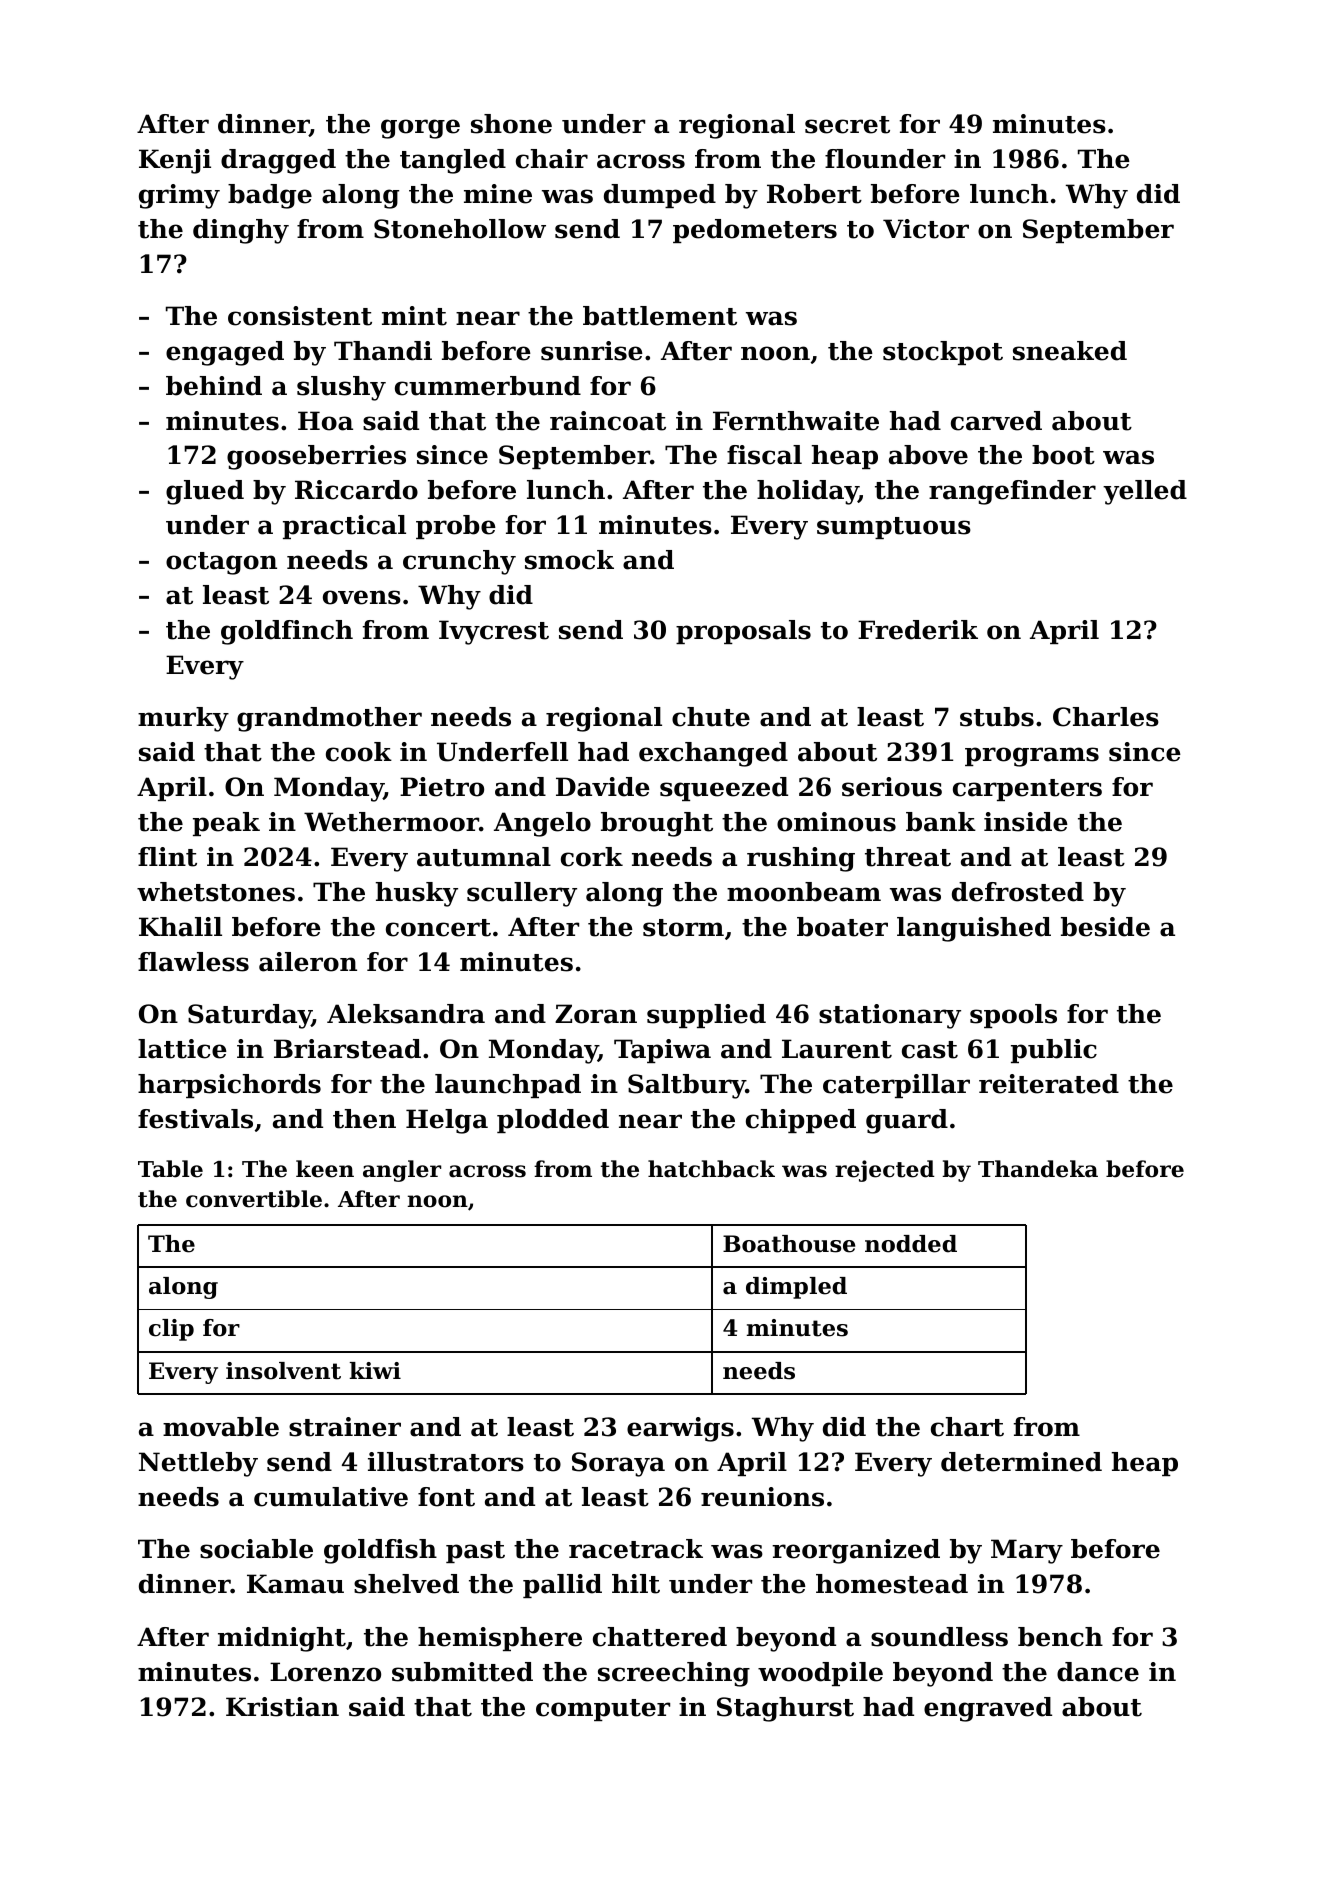 This screenshot has height=1879, width=1328. I want to click on pallid, so click(562, 1586).
